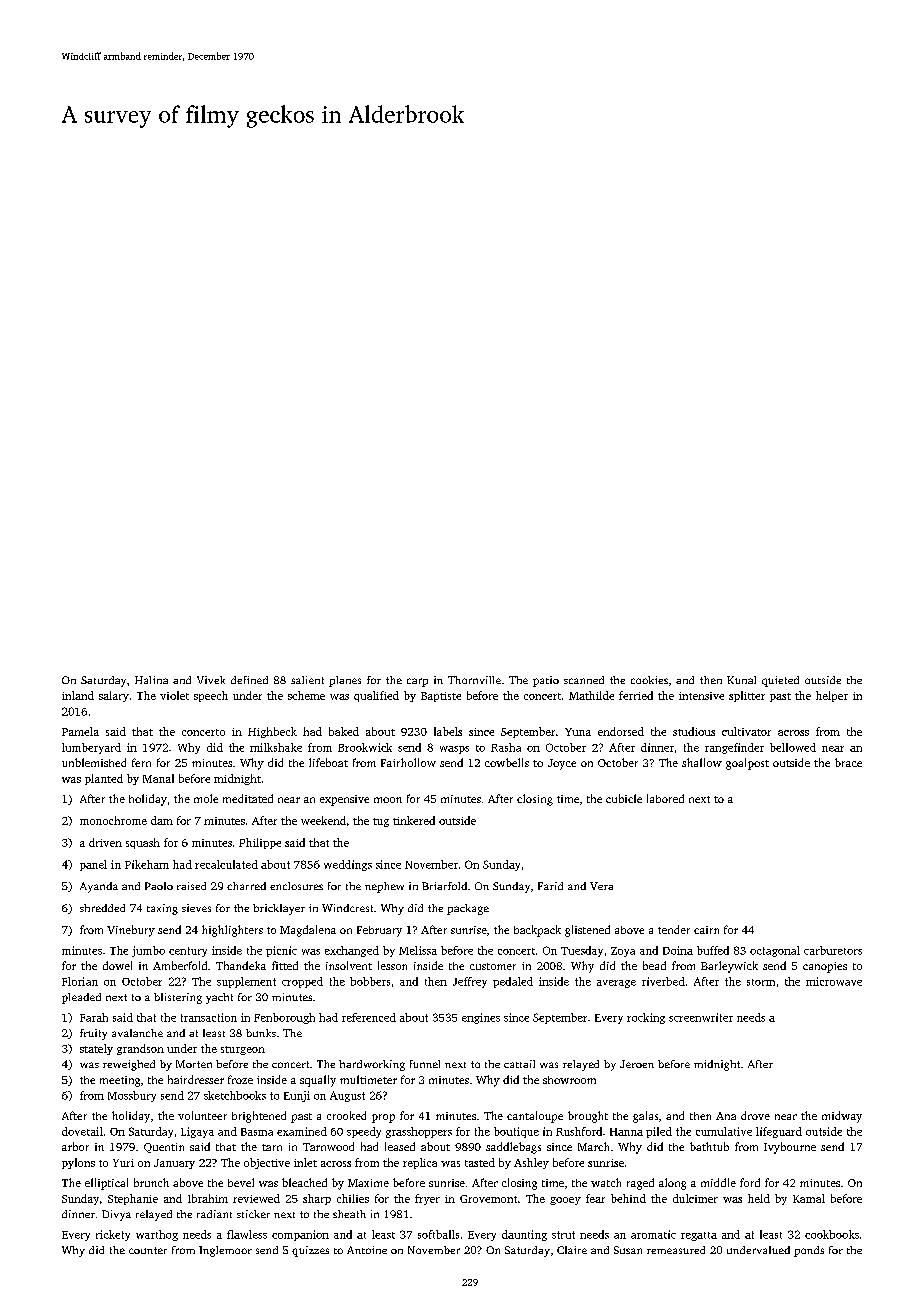 The width and height of the image is (924, 1308). I want to click on speech, so click(211, 696).
